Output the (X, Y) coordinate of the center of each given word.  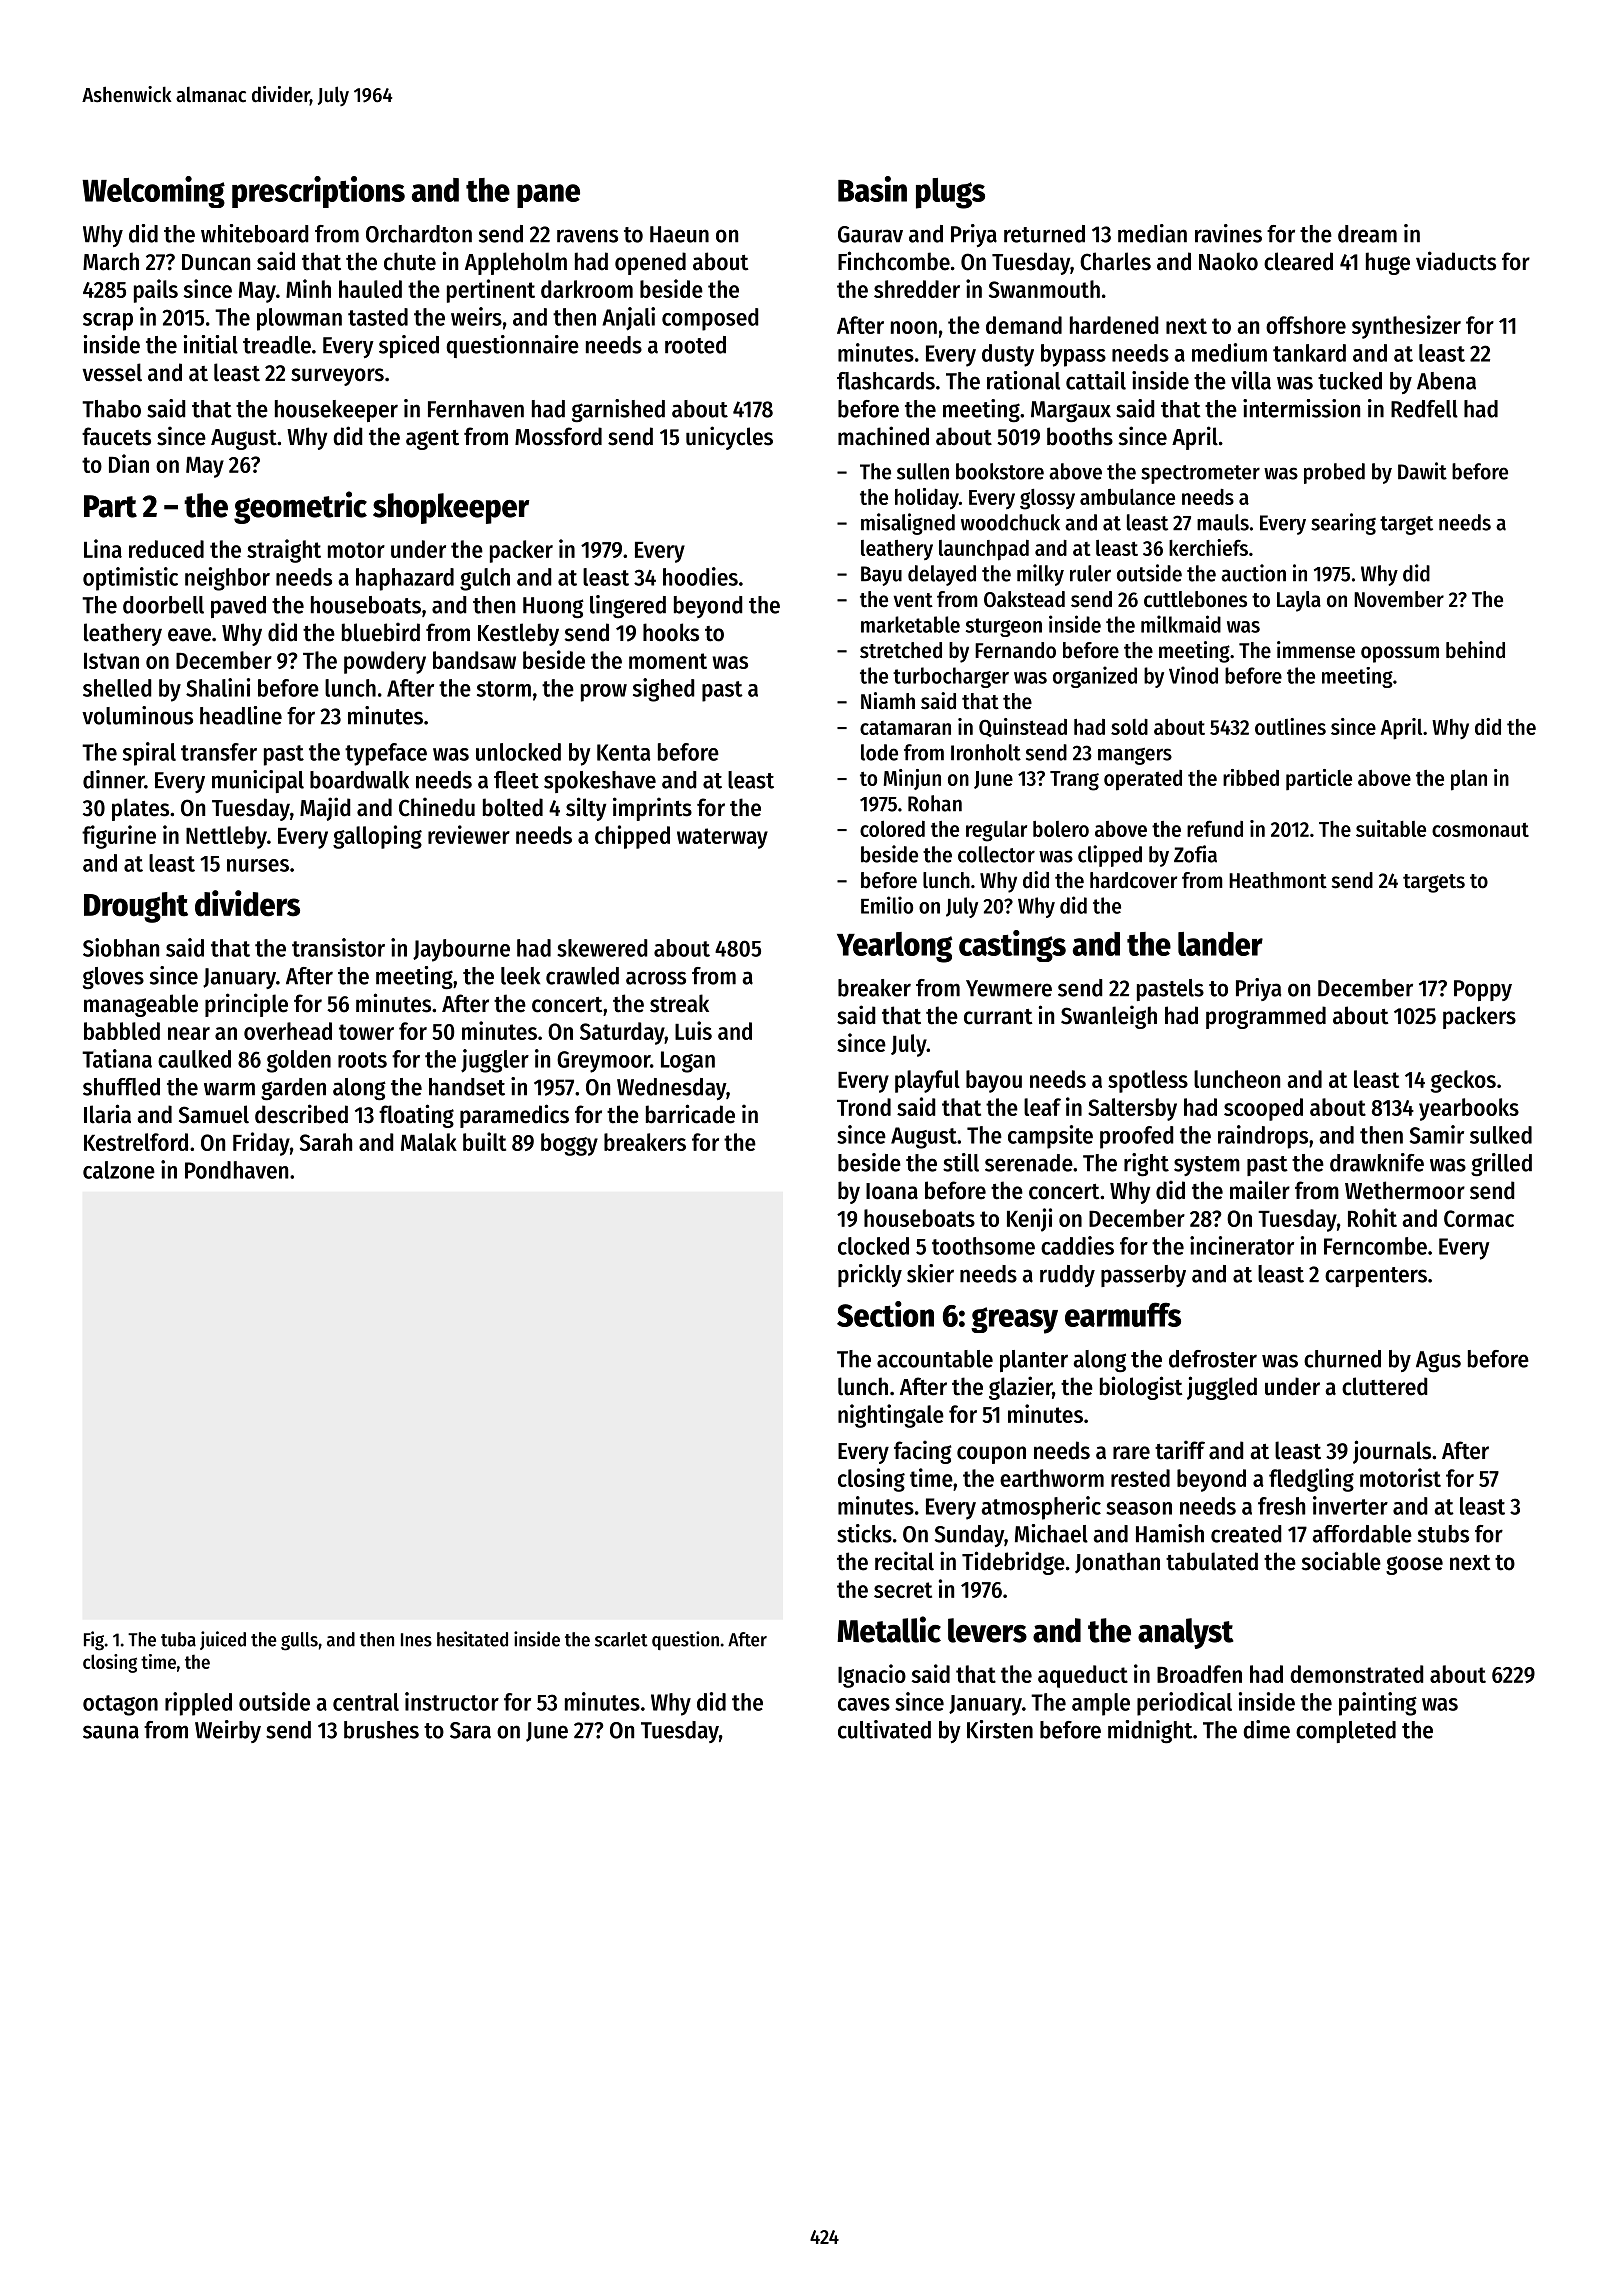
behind (1475, 650)
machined (883, 436)
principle (246, 1005)
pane (548, 196)
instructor (452, 1701)
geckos (1463, 1081)
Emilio (887, 905)
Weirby (228, 1731)
